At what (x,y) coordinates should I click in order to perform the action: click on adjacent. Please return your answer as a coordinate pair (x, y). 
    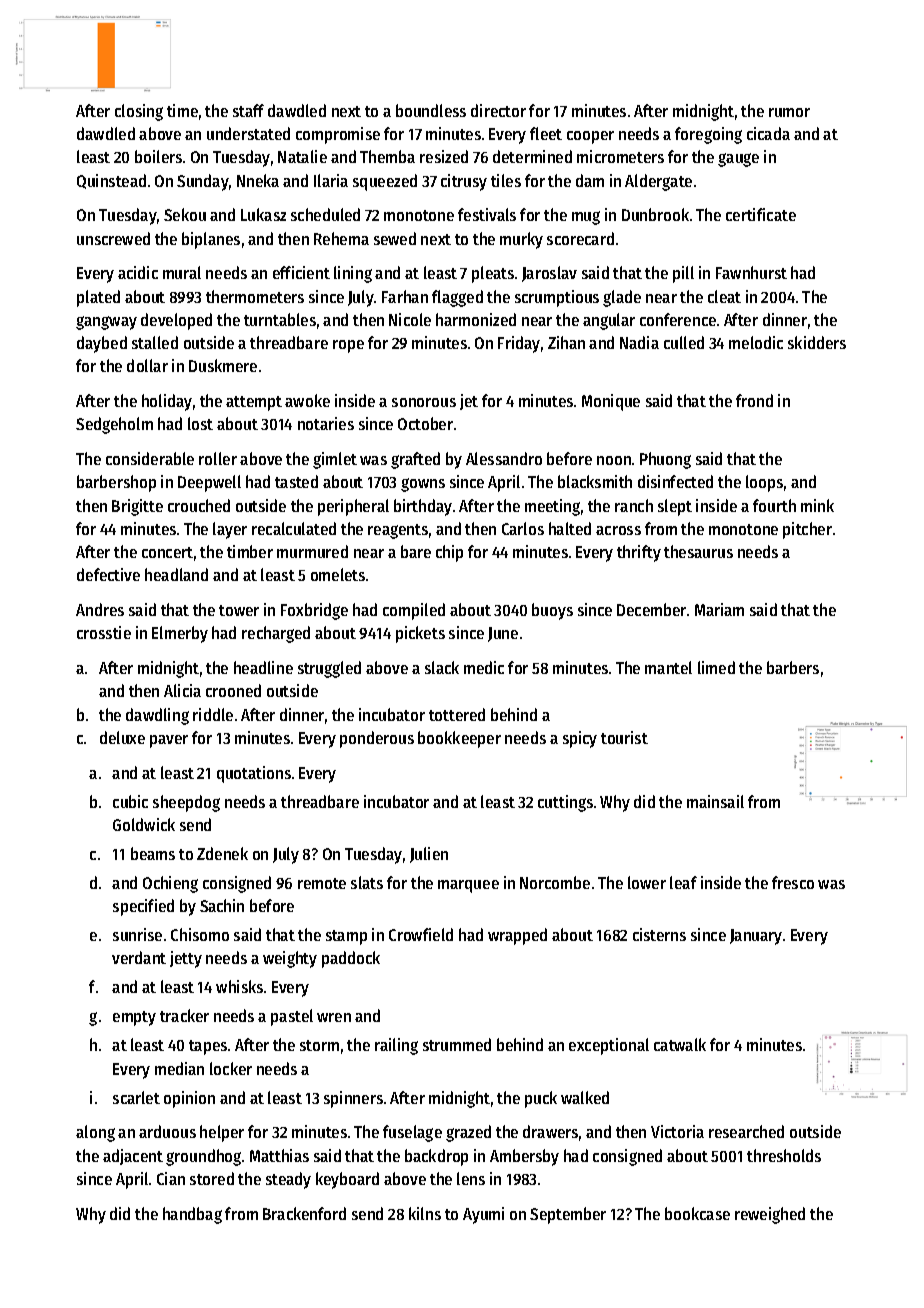
    Looking at the image, I should click on (133, 1157).
